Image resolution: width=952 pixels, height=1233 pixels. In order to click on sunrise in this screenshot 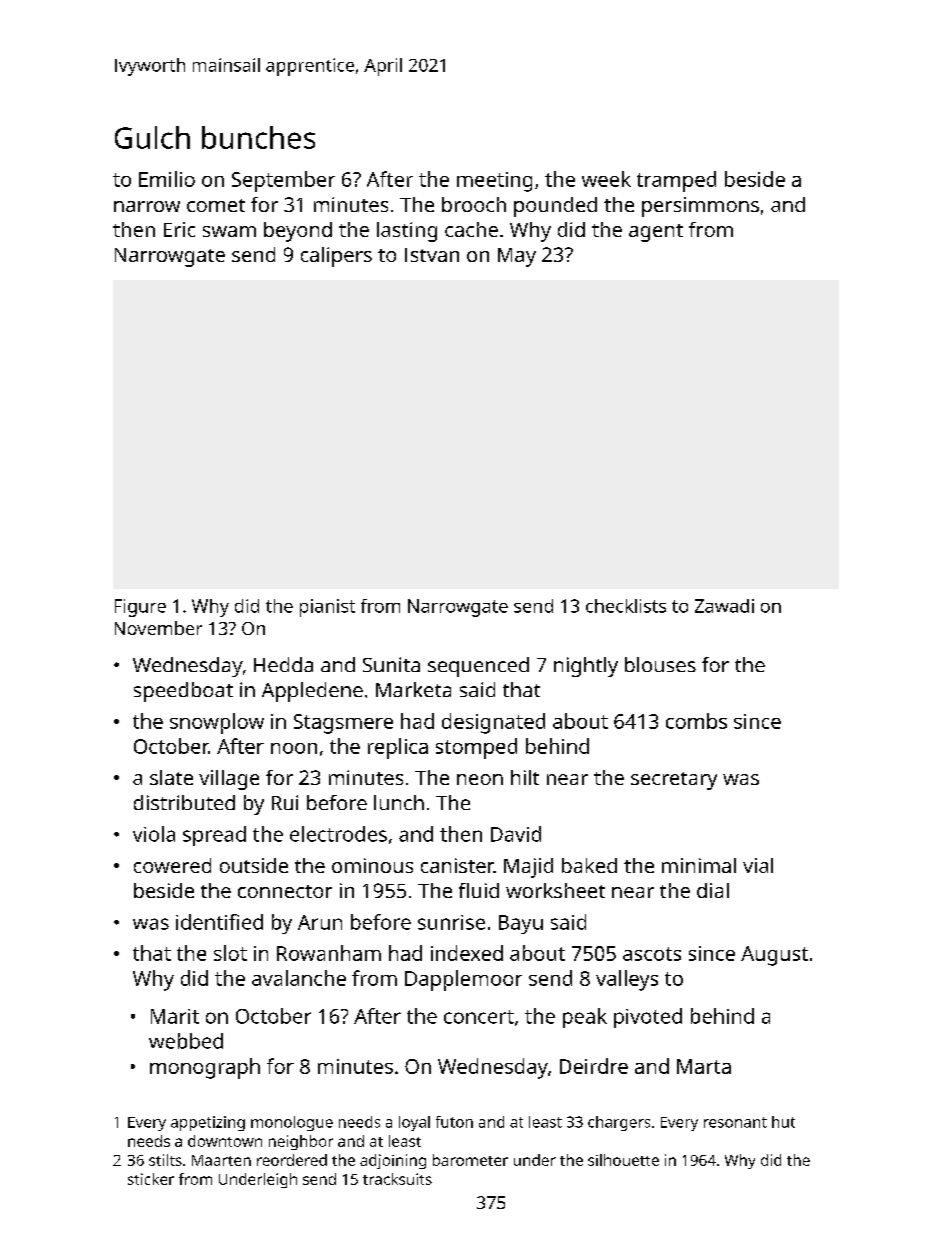, I will do `click(451, 922)`.
